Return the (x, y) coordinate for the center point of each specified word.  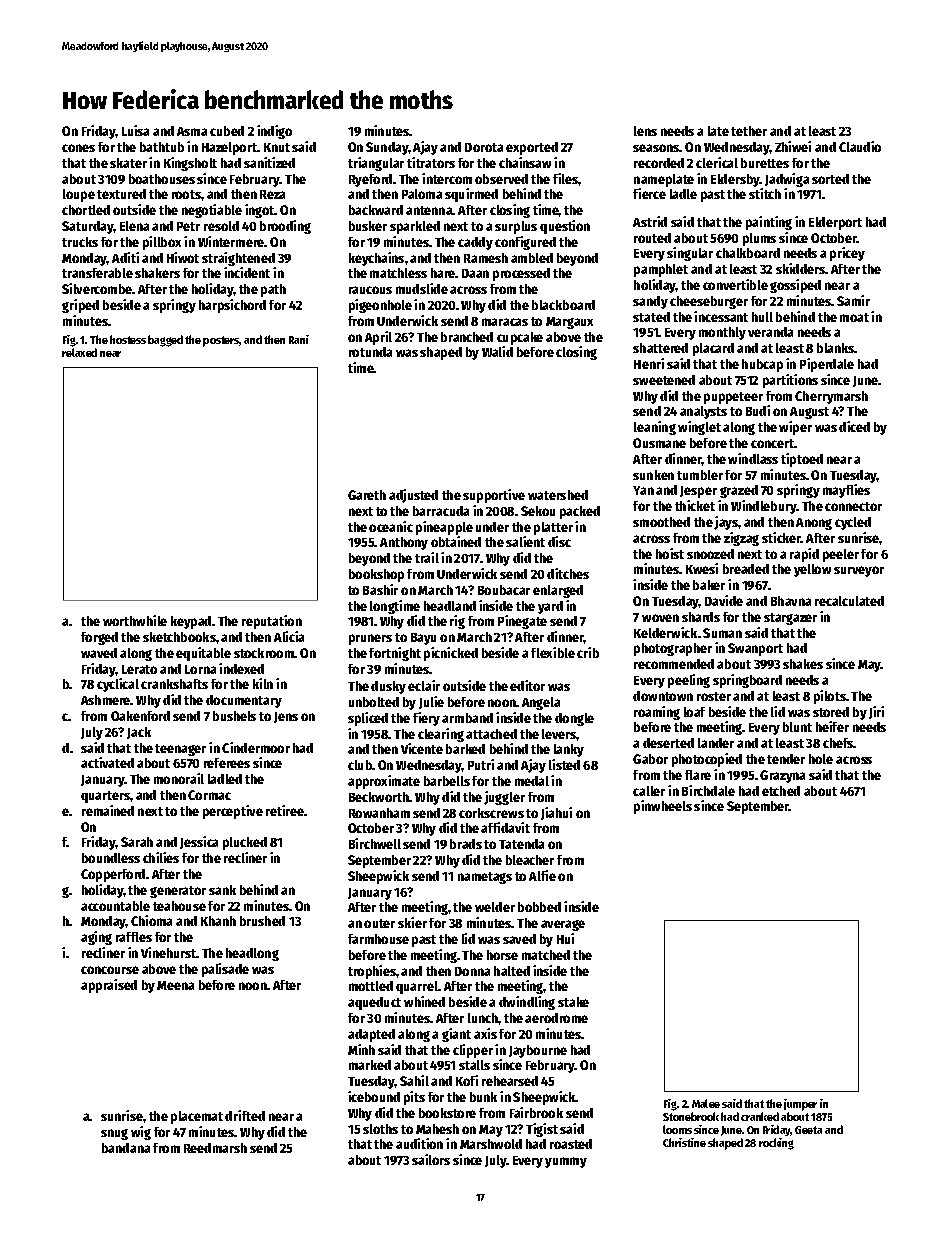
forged (99, 638)
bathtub (162, 147)
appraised (109, 986)
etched (781, 791)
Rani (299, 339)
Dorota (484, 147)
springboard (747, 681)
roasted (571, 1144)
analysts (703, 412)
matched (546, 955)
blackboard (563, 305)
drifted (245, 1115)
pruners (370, 639)
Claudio (860, 146)
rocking (776, 1144)
